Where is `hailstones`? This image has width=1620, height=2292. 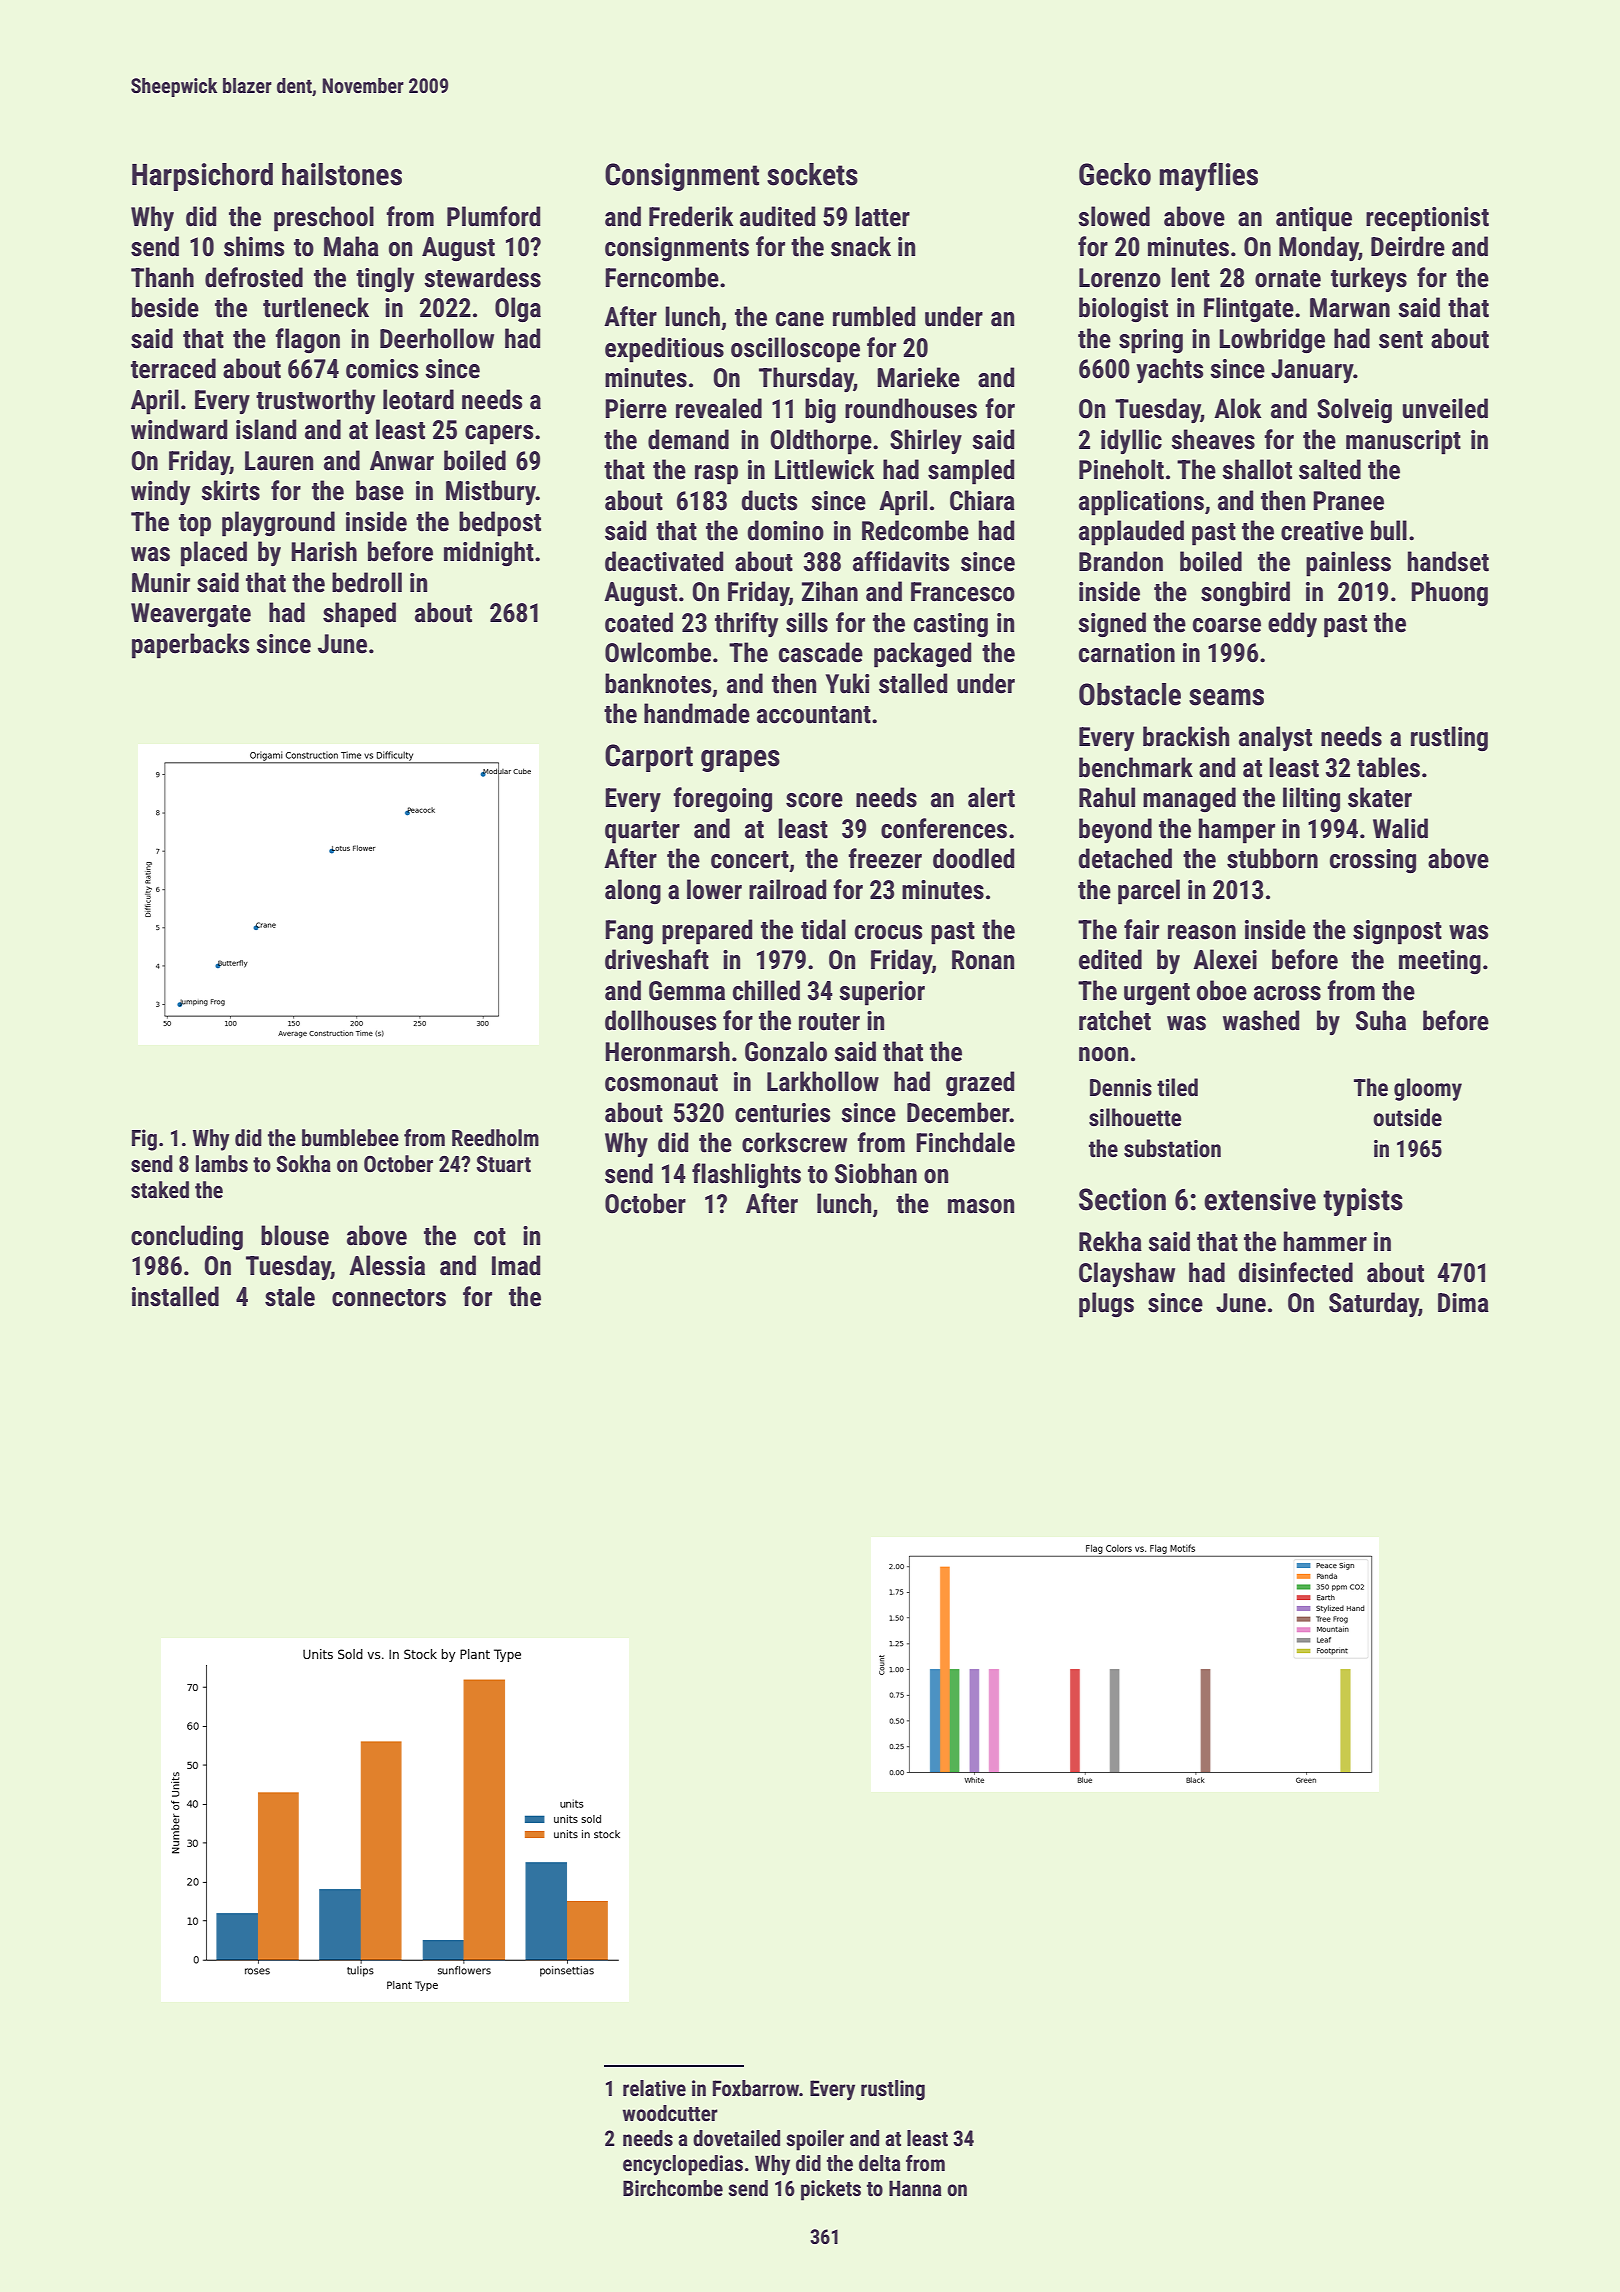 hailstones is located at coordinates (342, 174).
